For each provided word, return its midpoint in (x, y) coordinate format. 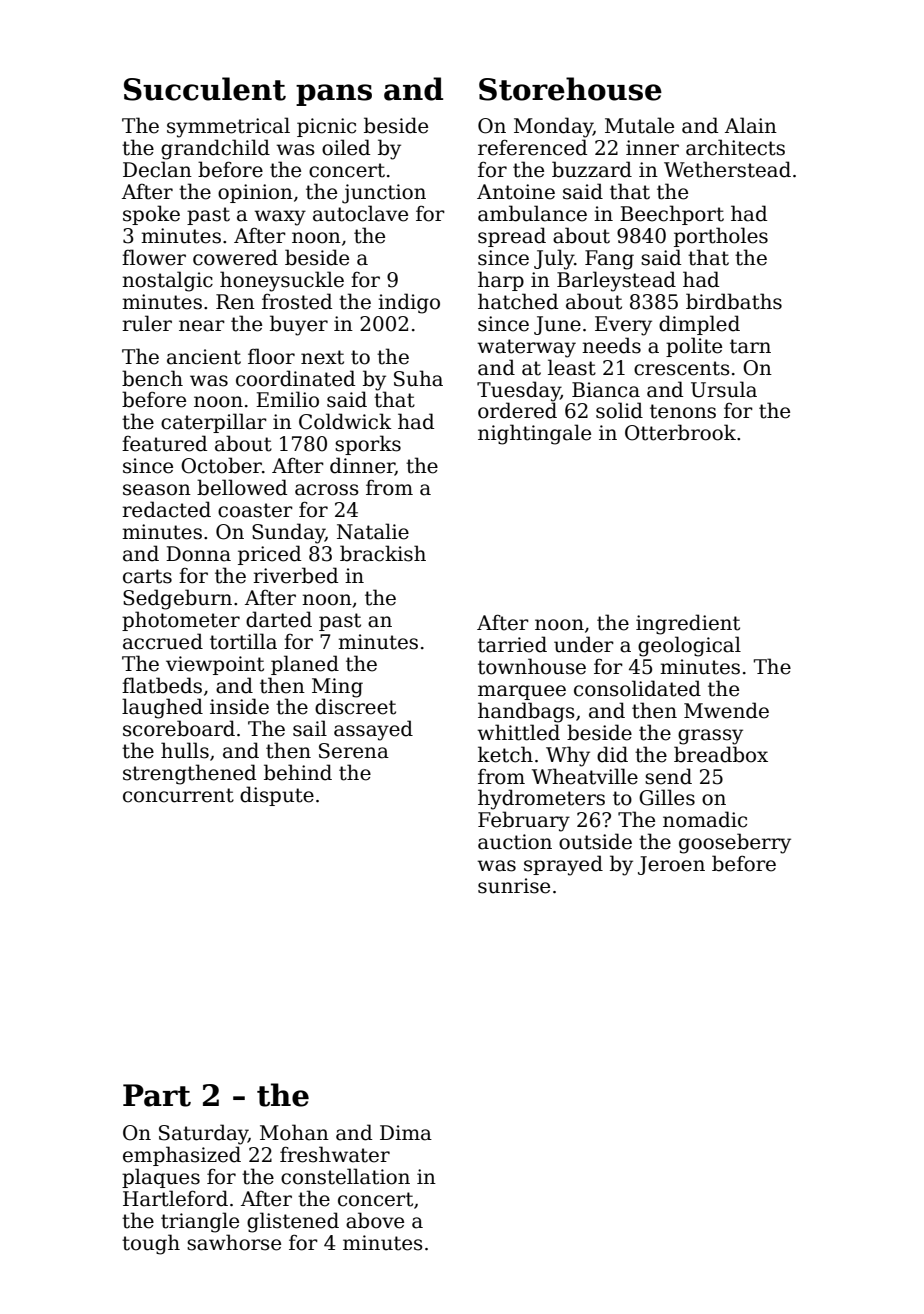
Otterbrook (680, 432)
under (584, 644)
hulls (185, 750)
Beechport (672, 215)
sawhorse (234, 1242)
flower (154, 257)
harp (501, 281)
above (375, 1220)
